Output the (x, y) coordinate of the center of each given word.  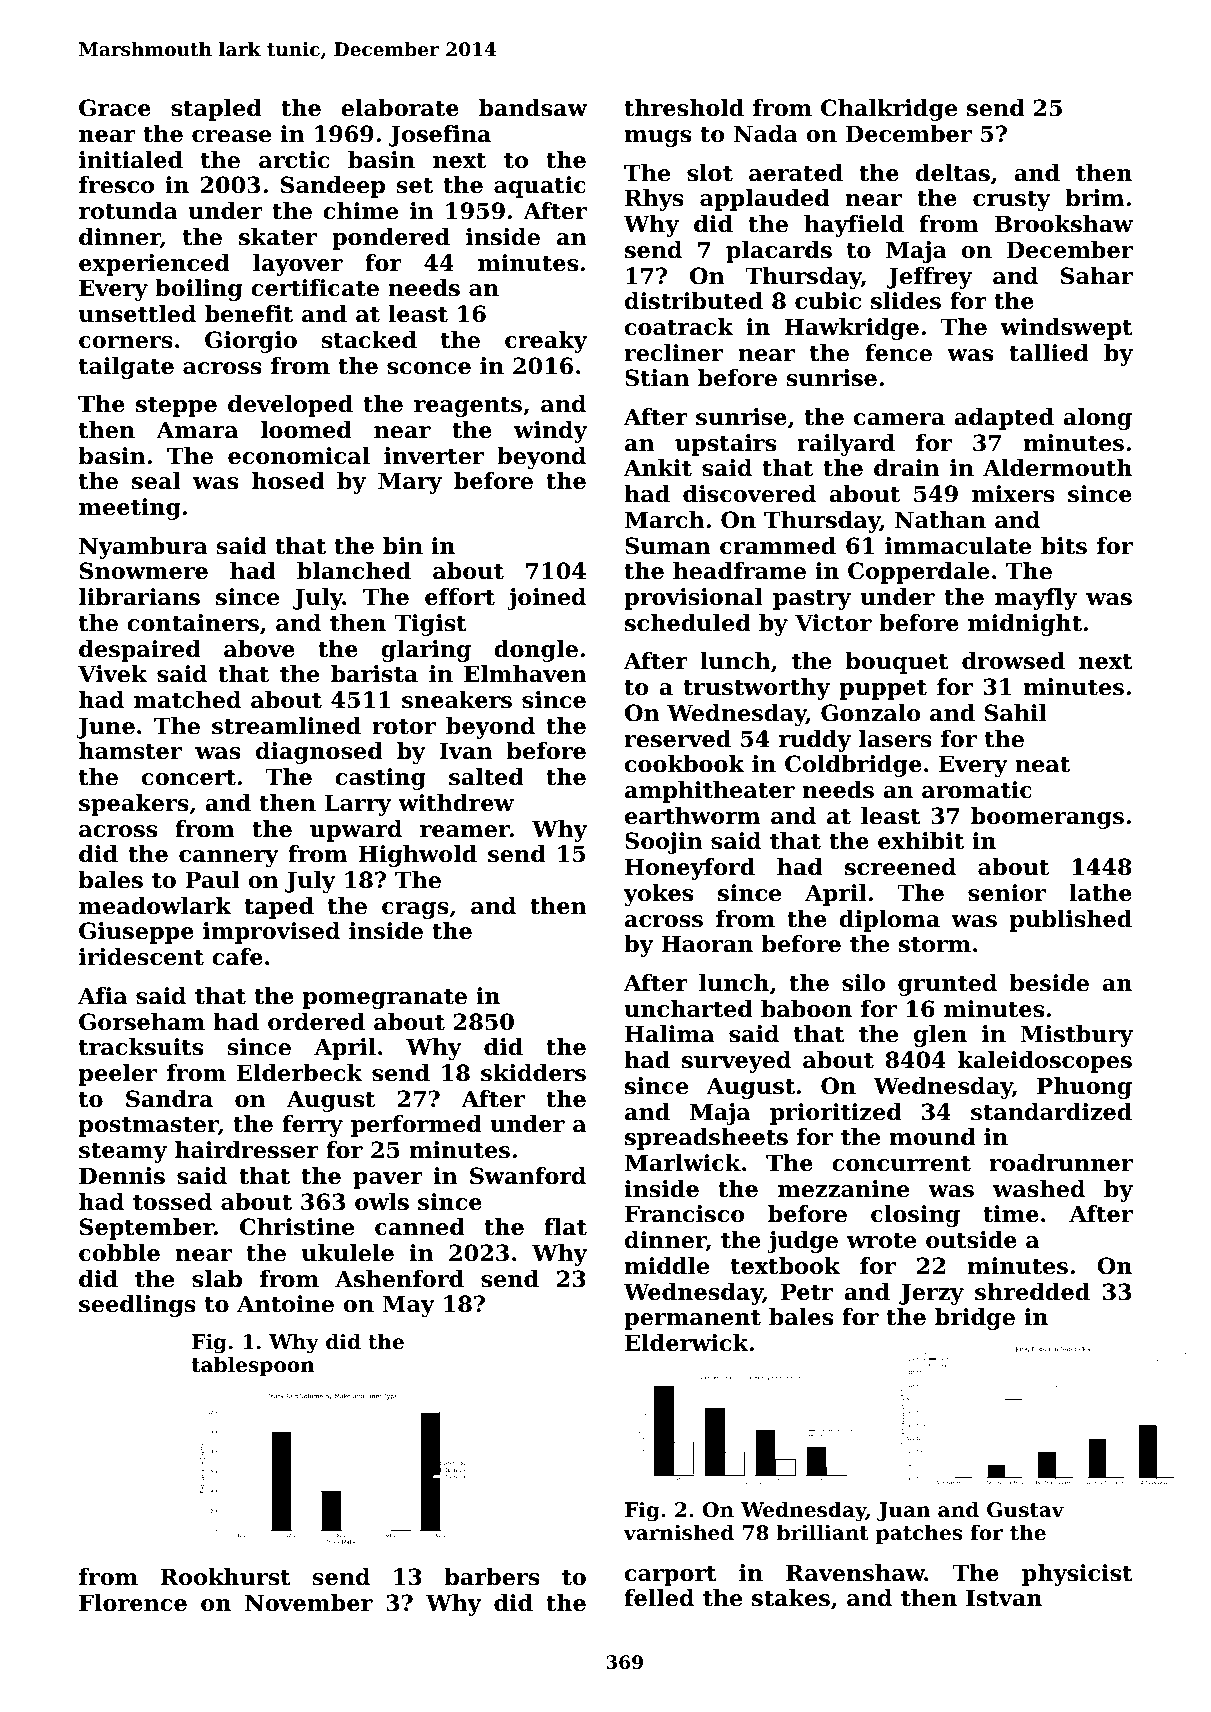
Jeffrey (929, 278)
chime (360, 211)
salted (486, 777)
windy (550, 432)
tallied (1049, 353)
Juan (903, 1511)
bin (403, 546)
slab (217, 1279)
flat (565, 1227)
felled (659, 1598)
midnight (1025, 625)
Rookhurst (225, 1577)
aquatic (540, 187)
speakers (134, 805)
